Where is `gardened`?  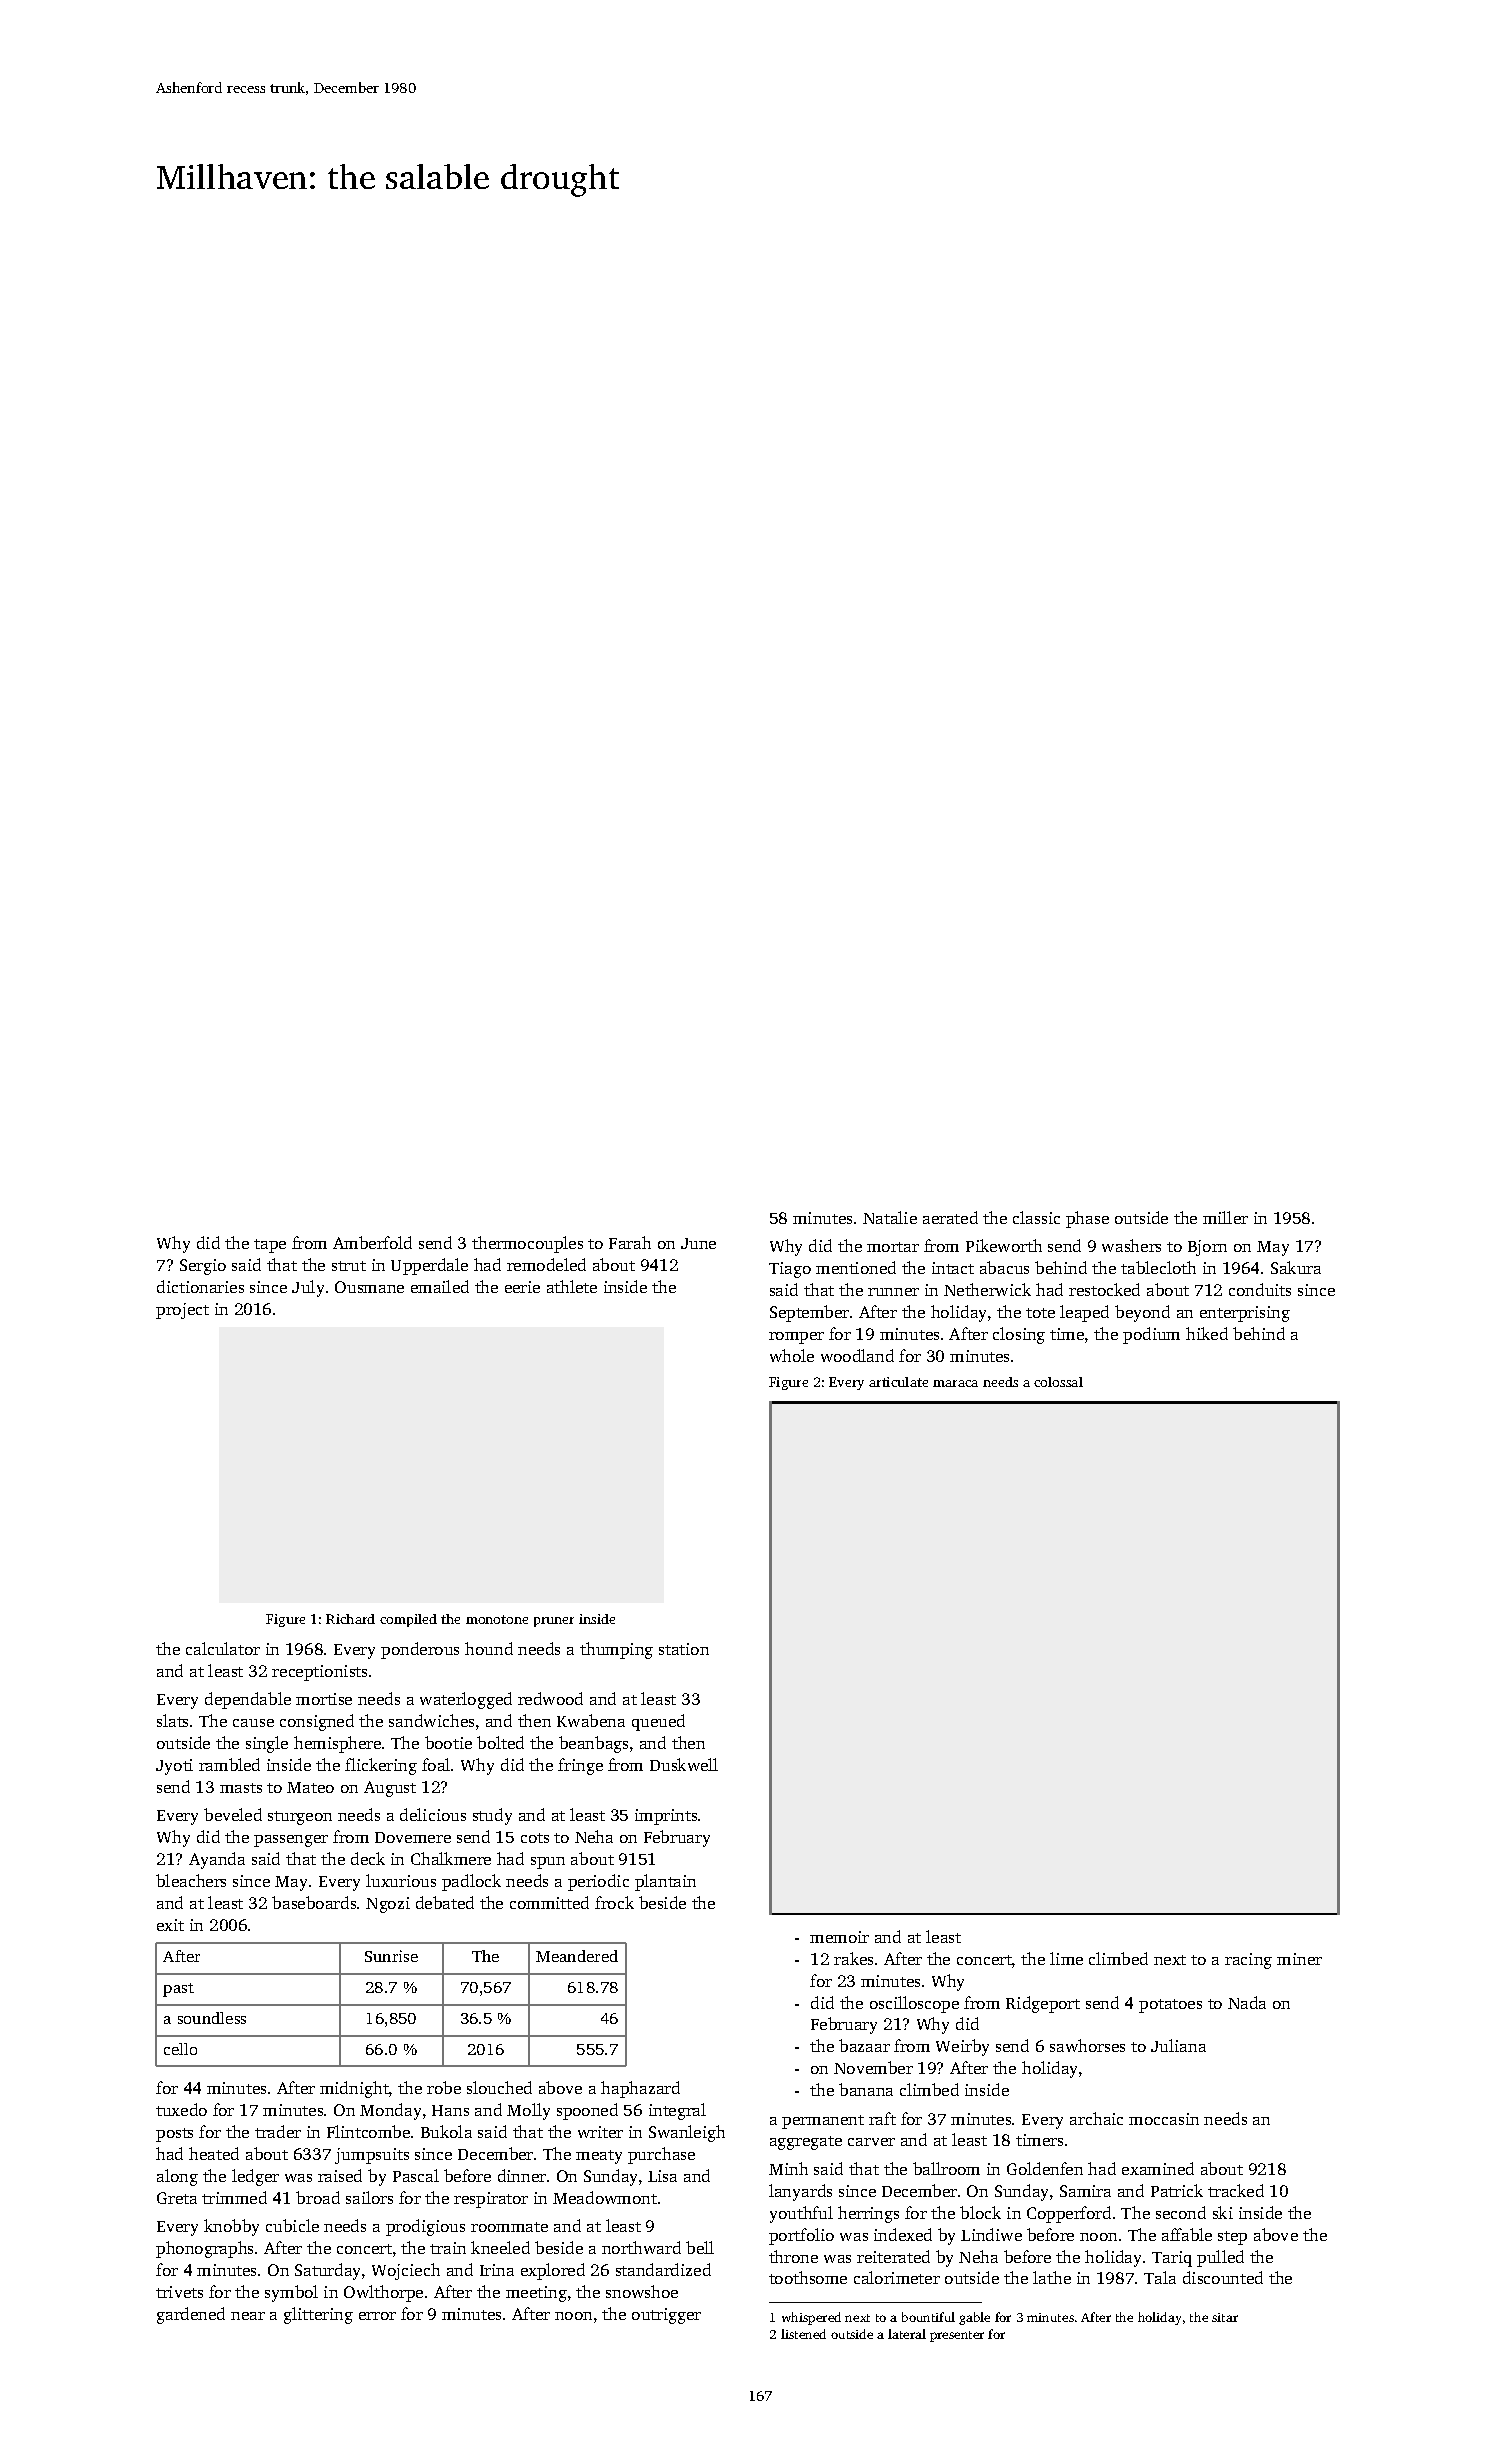
gardened is located at coordinates (191, 2315).
